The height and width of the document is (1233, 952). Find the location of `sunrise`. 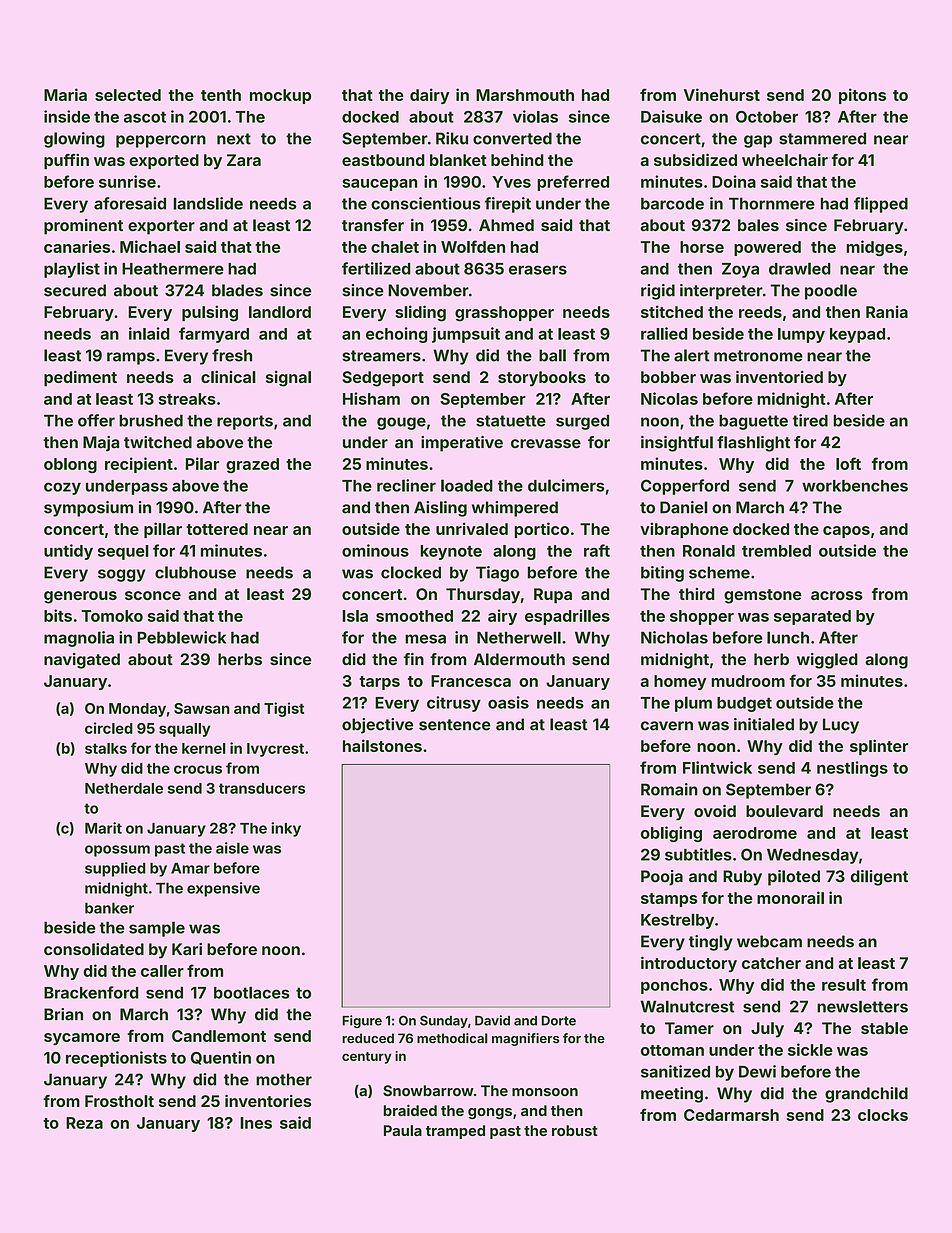

sunrise is located at coordinates (127, 181).
